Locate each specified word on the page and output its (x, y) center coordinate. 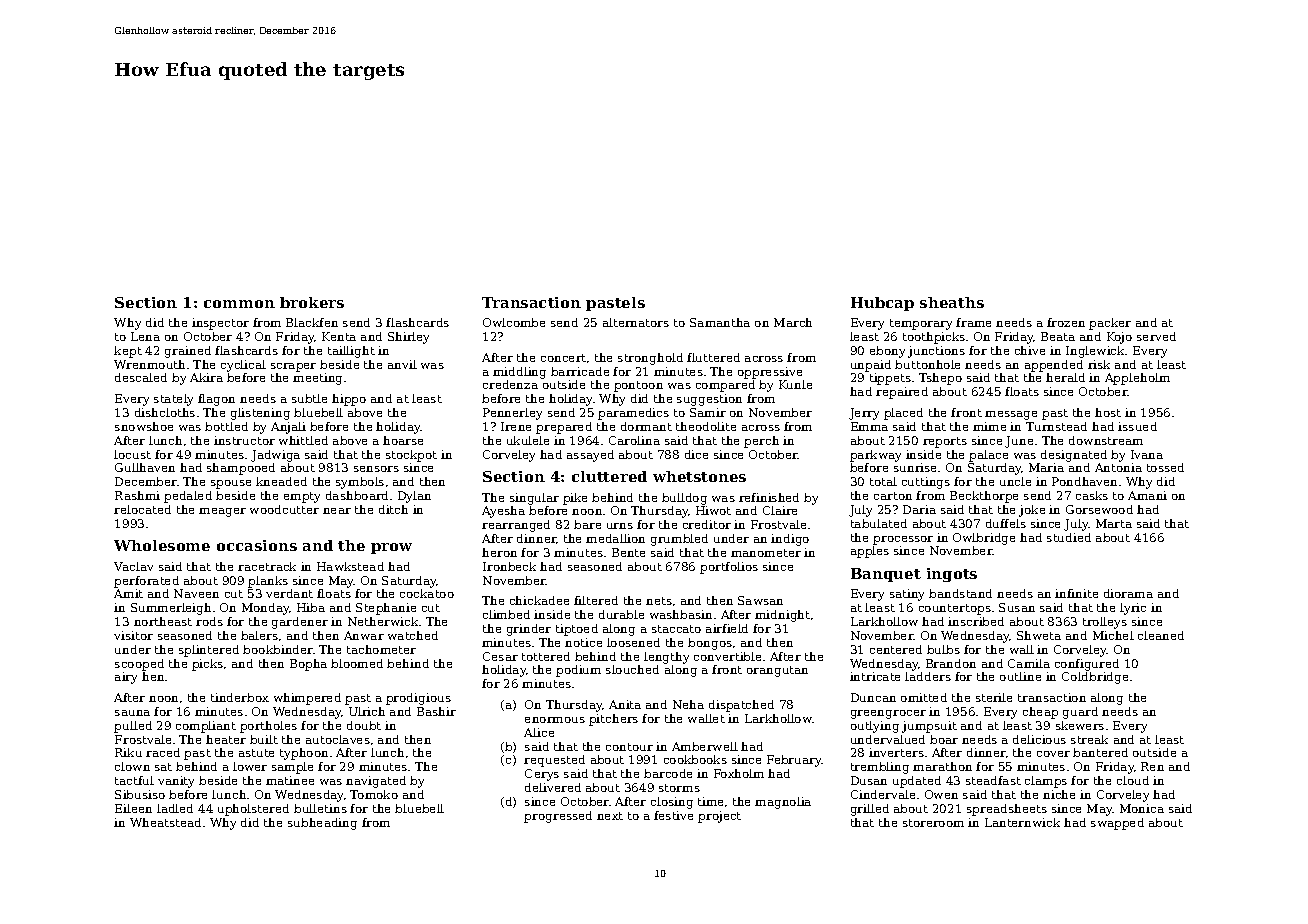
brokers (312, 302)
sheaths (952, 302)
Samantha (720, 322)
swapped (1117, 824)
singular (534, 499)
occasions (257, 545)
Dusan (869, 780)
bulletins (320, 808)
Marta (1114, 523)
